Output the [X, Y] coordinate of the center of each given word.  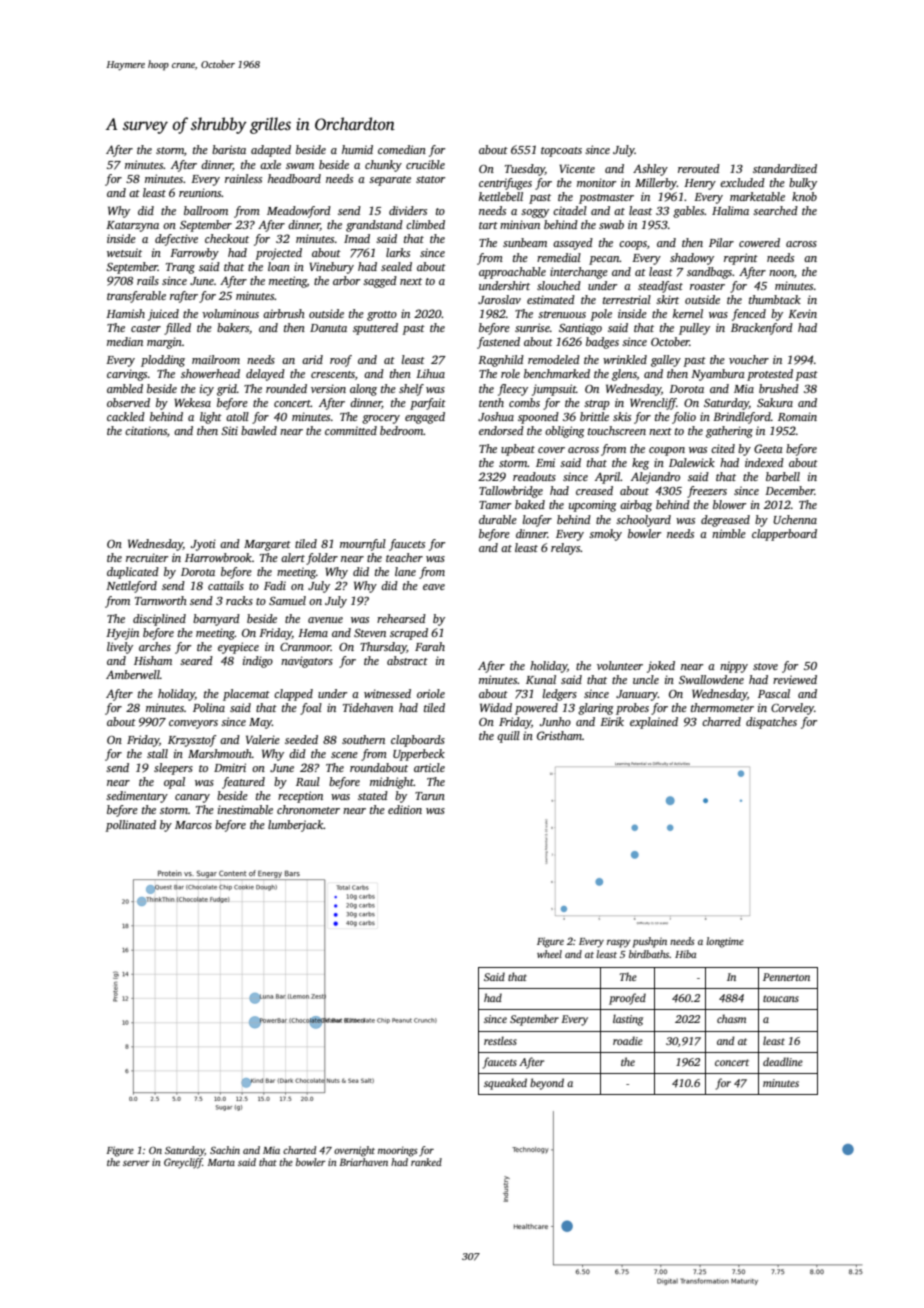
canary [192, 798]
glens [624, 375]
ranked [426, 1162]
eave [434, 587]
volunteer [620, 665]
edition [405, 809]
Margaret [267, 545]
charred [721, 721]
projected [278, 254]
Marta [221, 1162]
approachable [512, 273]
